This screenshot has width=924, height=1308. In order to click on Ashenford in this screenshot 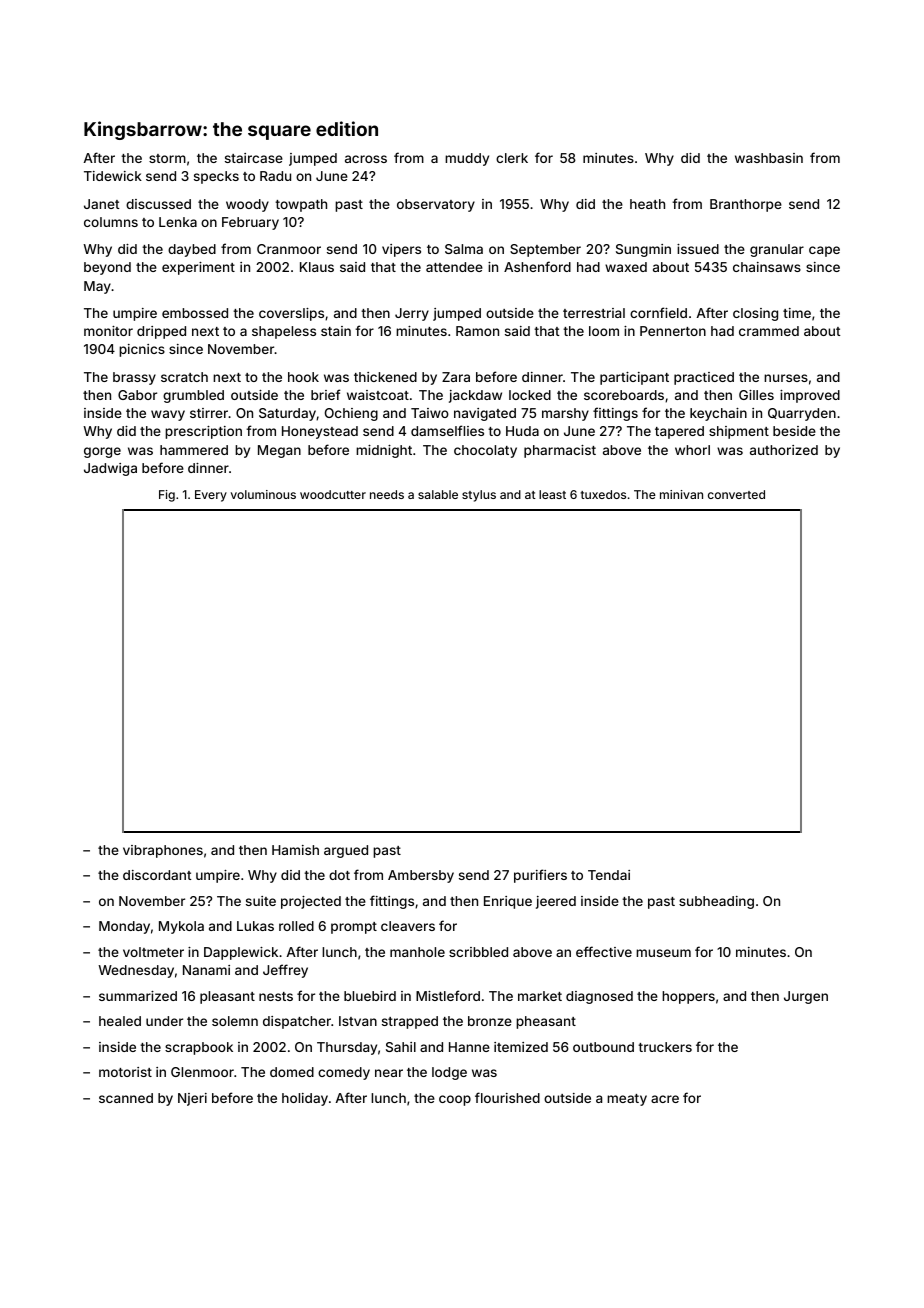, I will do `click(537, 266)`.
